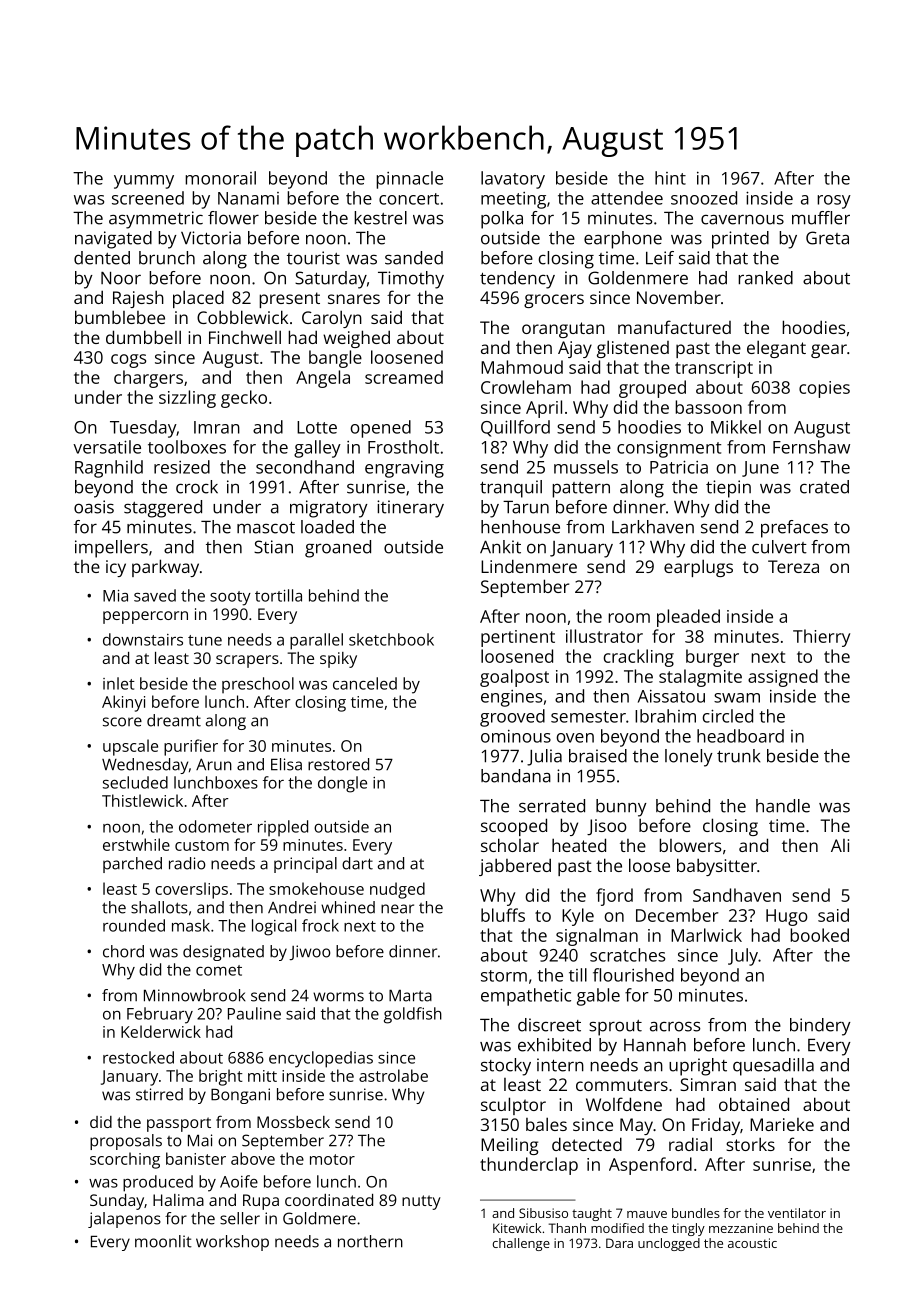 The height and width of the screenshot is (1308, 924). Describe the element at coordinates (740, 240) in the screenshot. I see `printed` at that location.
